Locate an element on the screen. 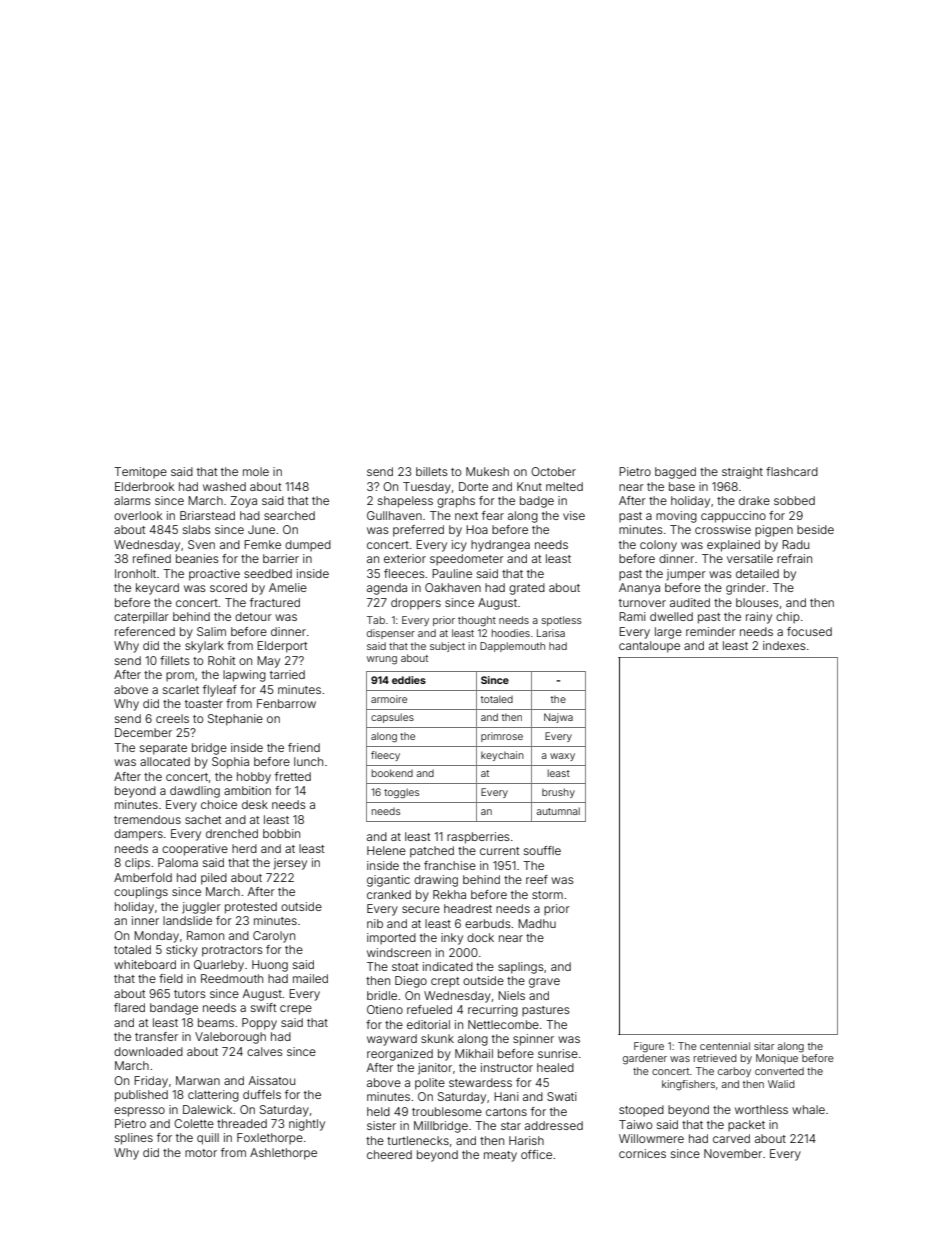 Image resolution: width=952 pixels, height=1233 pixels. moving is located at coordinates (676, 517).
